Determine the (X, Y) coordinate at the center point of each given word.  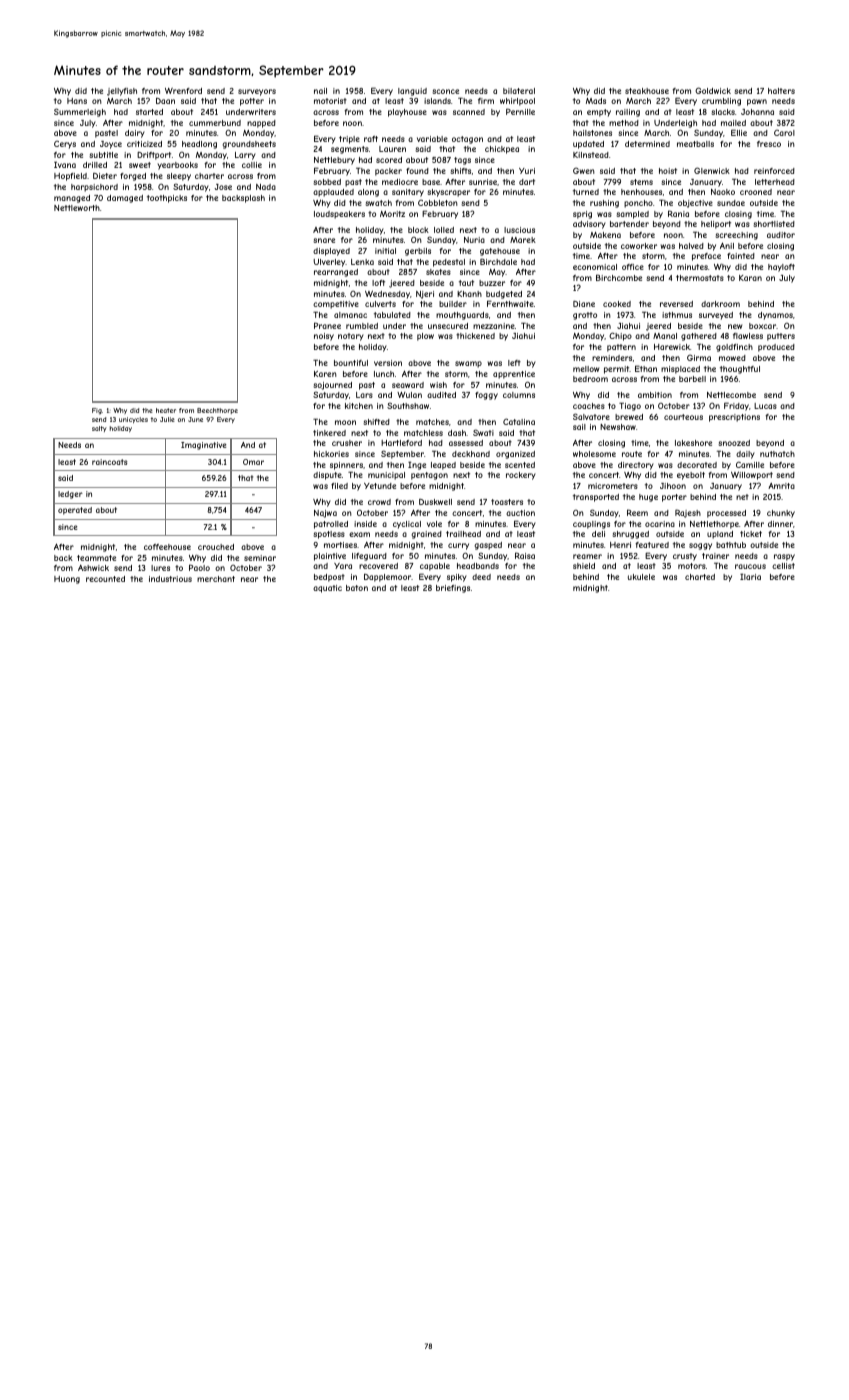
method (624, 123)
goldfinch (734, 348)
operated (75, 511)
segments (350, 150)
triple (349, 140)
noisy (324, 337)
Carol (784, 133)
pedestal (449, 263)
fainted (741, 256)
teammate (96, 558)
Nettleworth (77, 208)
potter (252, 102)
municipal (386, 476)
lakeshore (693, 443)
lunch (384, 374)
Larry (245, 156)
